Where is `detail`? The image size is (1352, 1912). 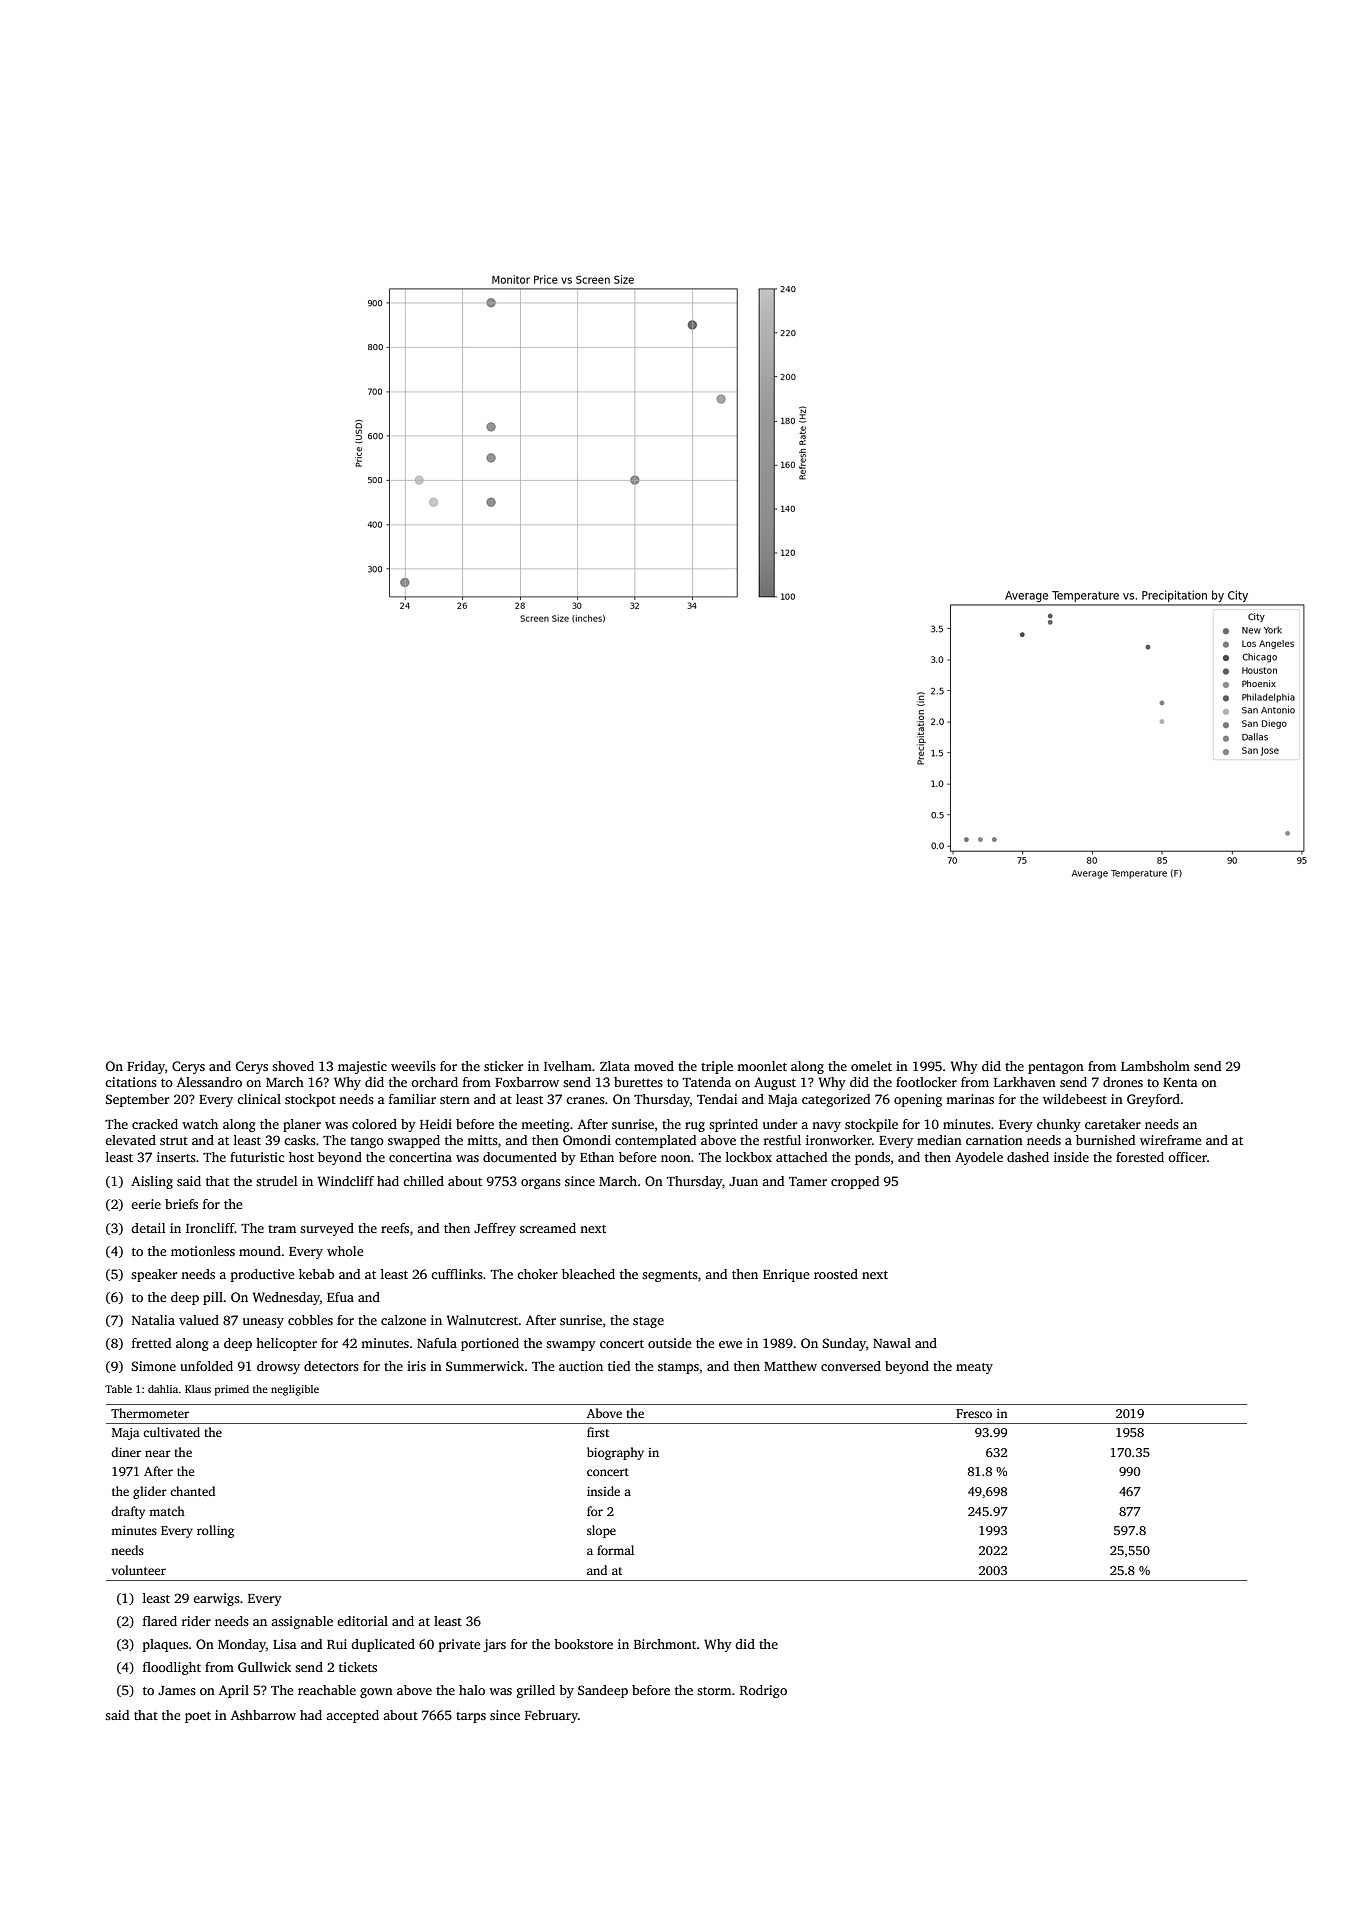
detail is located at coordinates (148, 1228).
